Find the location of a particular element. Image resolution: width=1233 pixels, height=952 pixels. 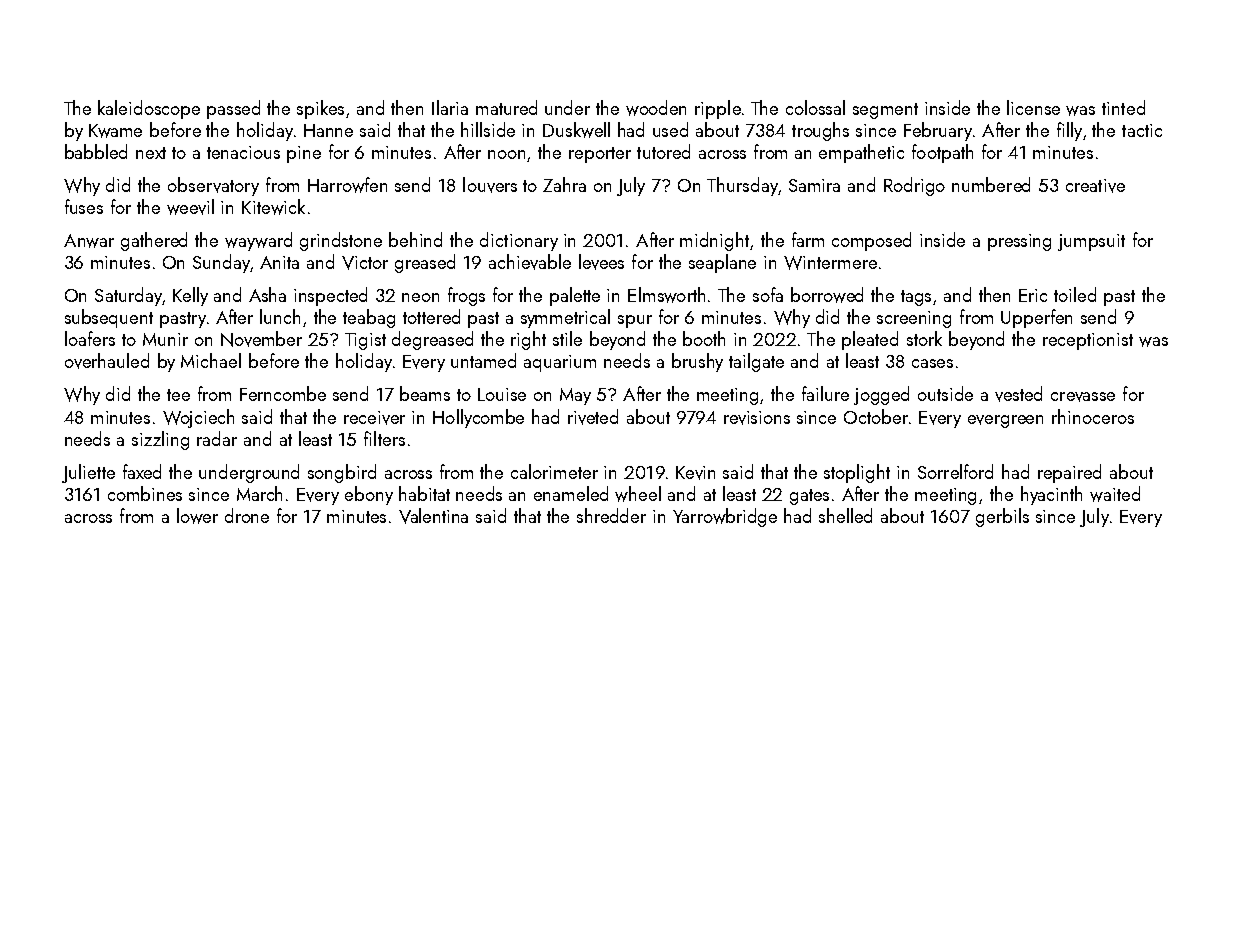

combines is located at coordinates (145, 493).
